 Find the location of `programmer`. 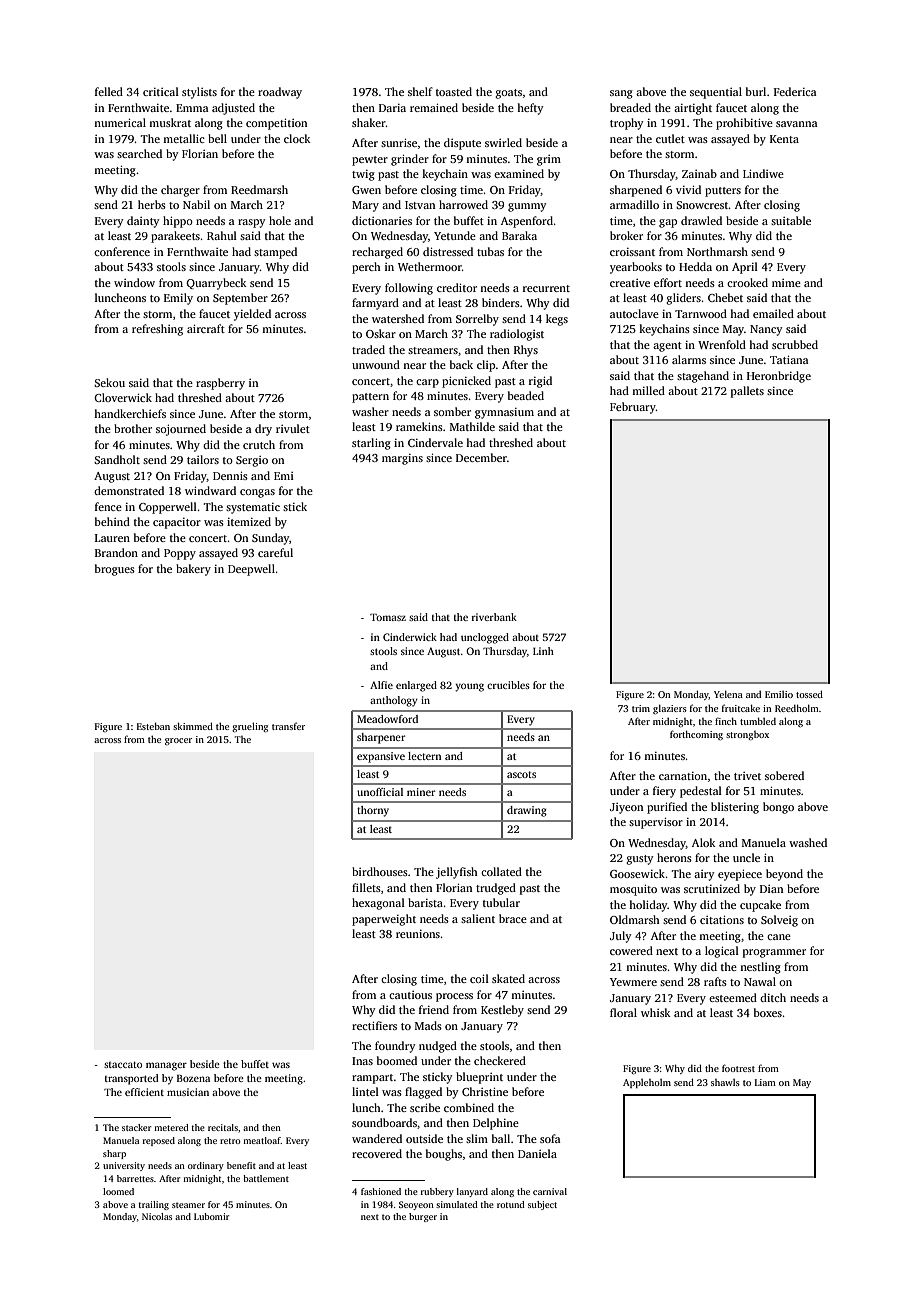

programmer is located at coordinates (774, 953).
